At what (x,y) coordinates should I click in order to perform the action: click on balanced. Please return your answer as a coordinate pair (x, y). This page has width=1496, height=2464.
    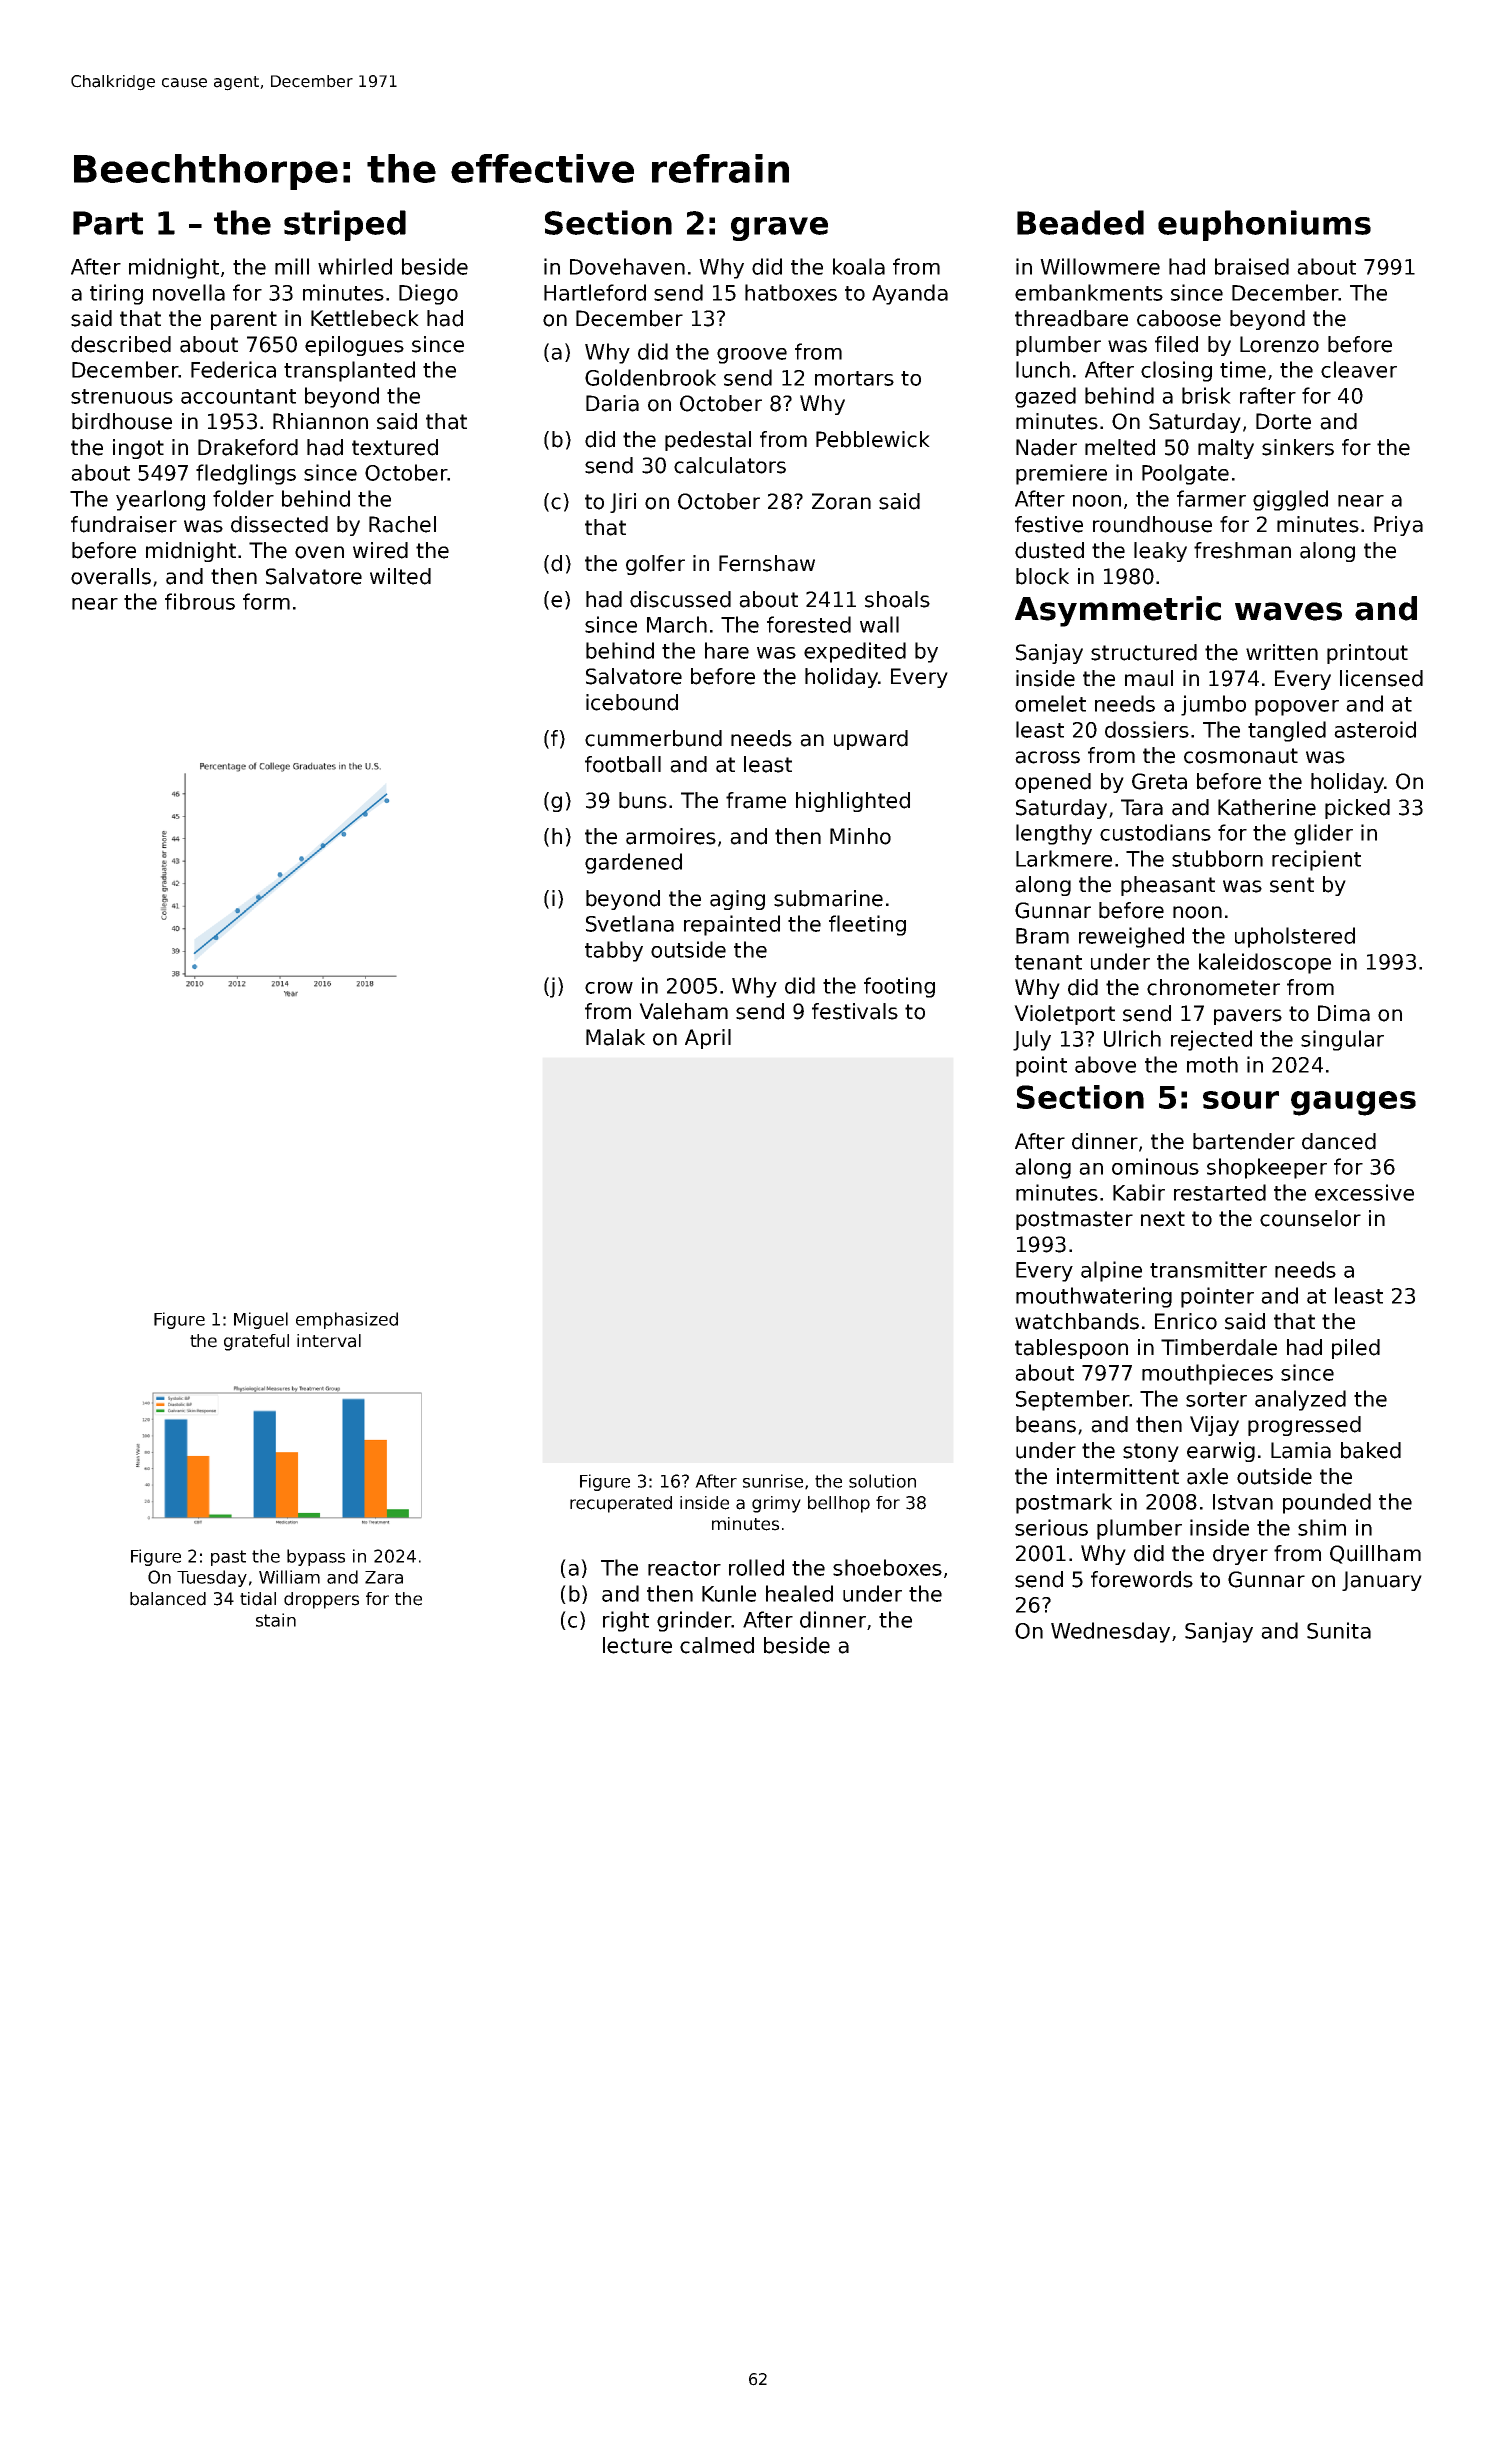
    Looking at the image, I should click on (168, 1599).
